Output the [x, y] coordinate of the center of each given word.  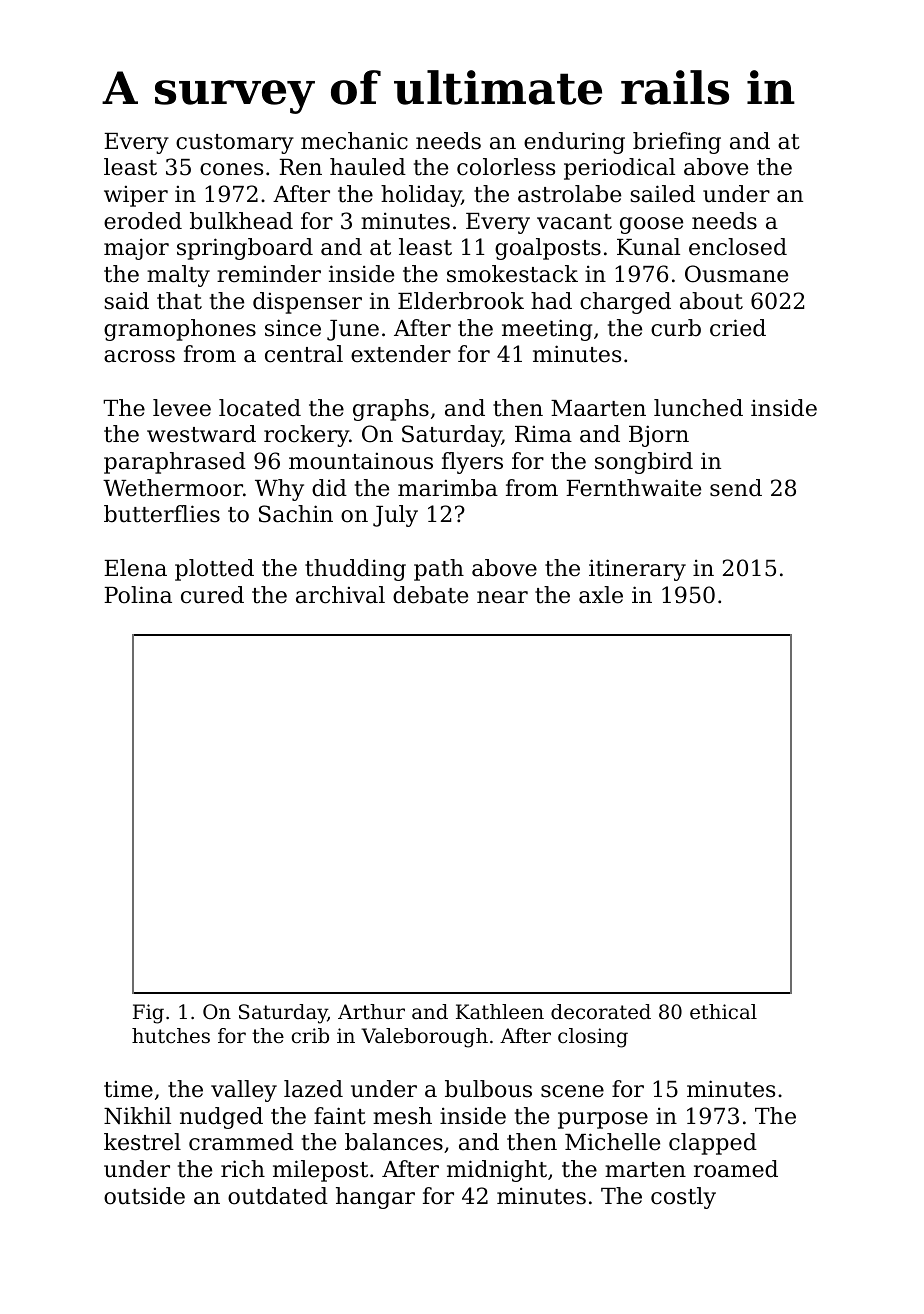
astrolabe [569, 194]
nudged [221, 1118]
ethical [723, 1012]
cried [738, 328]
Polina [138, 595]
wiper [136, 196]
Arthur [371, 1011]
